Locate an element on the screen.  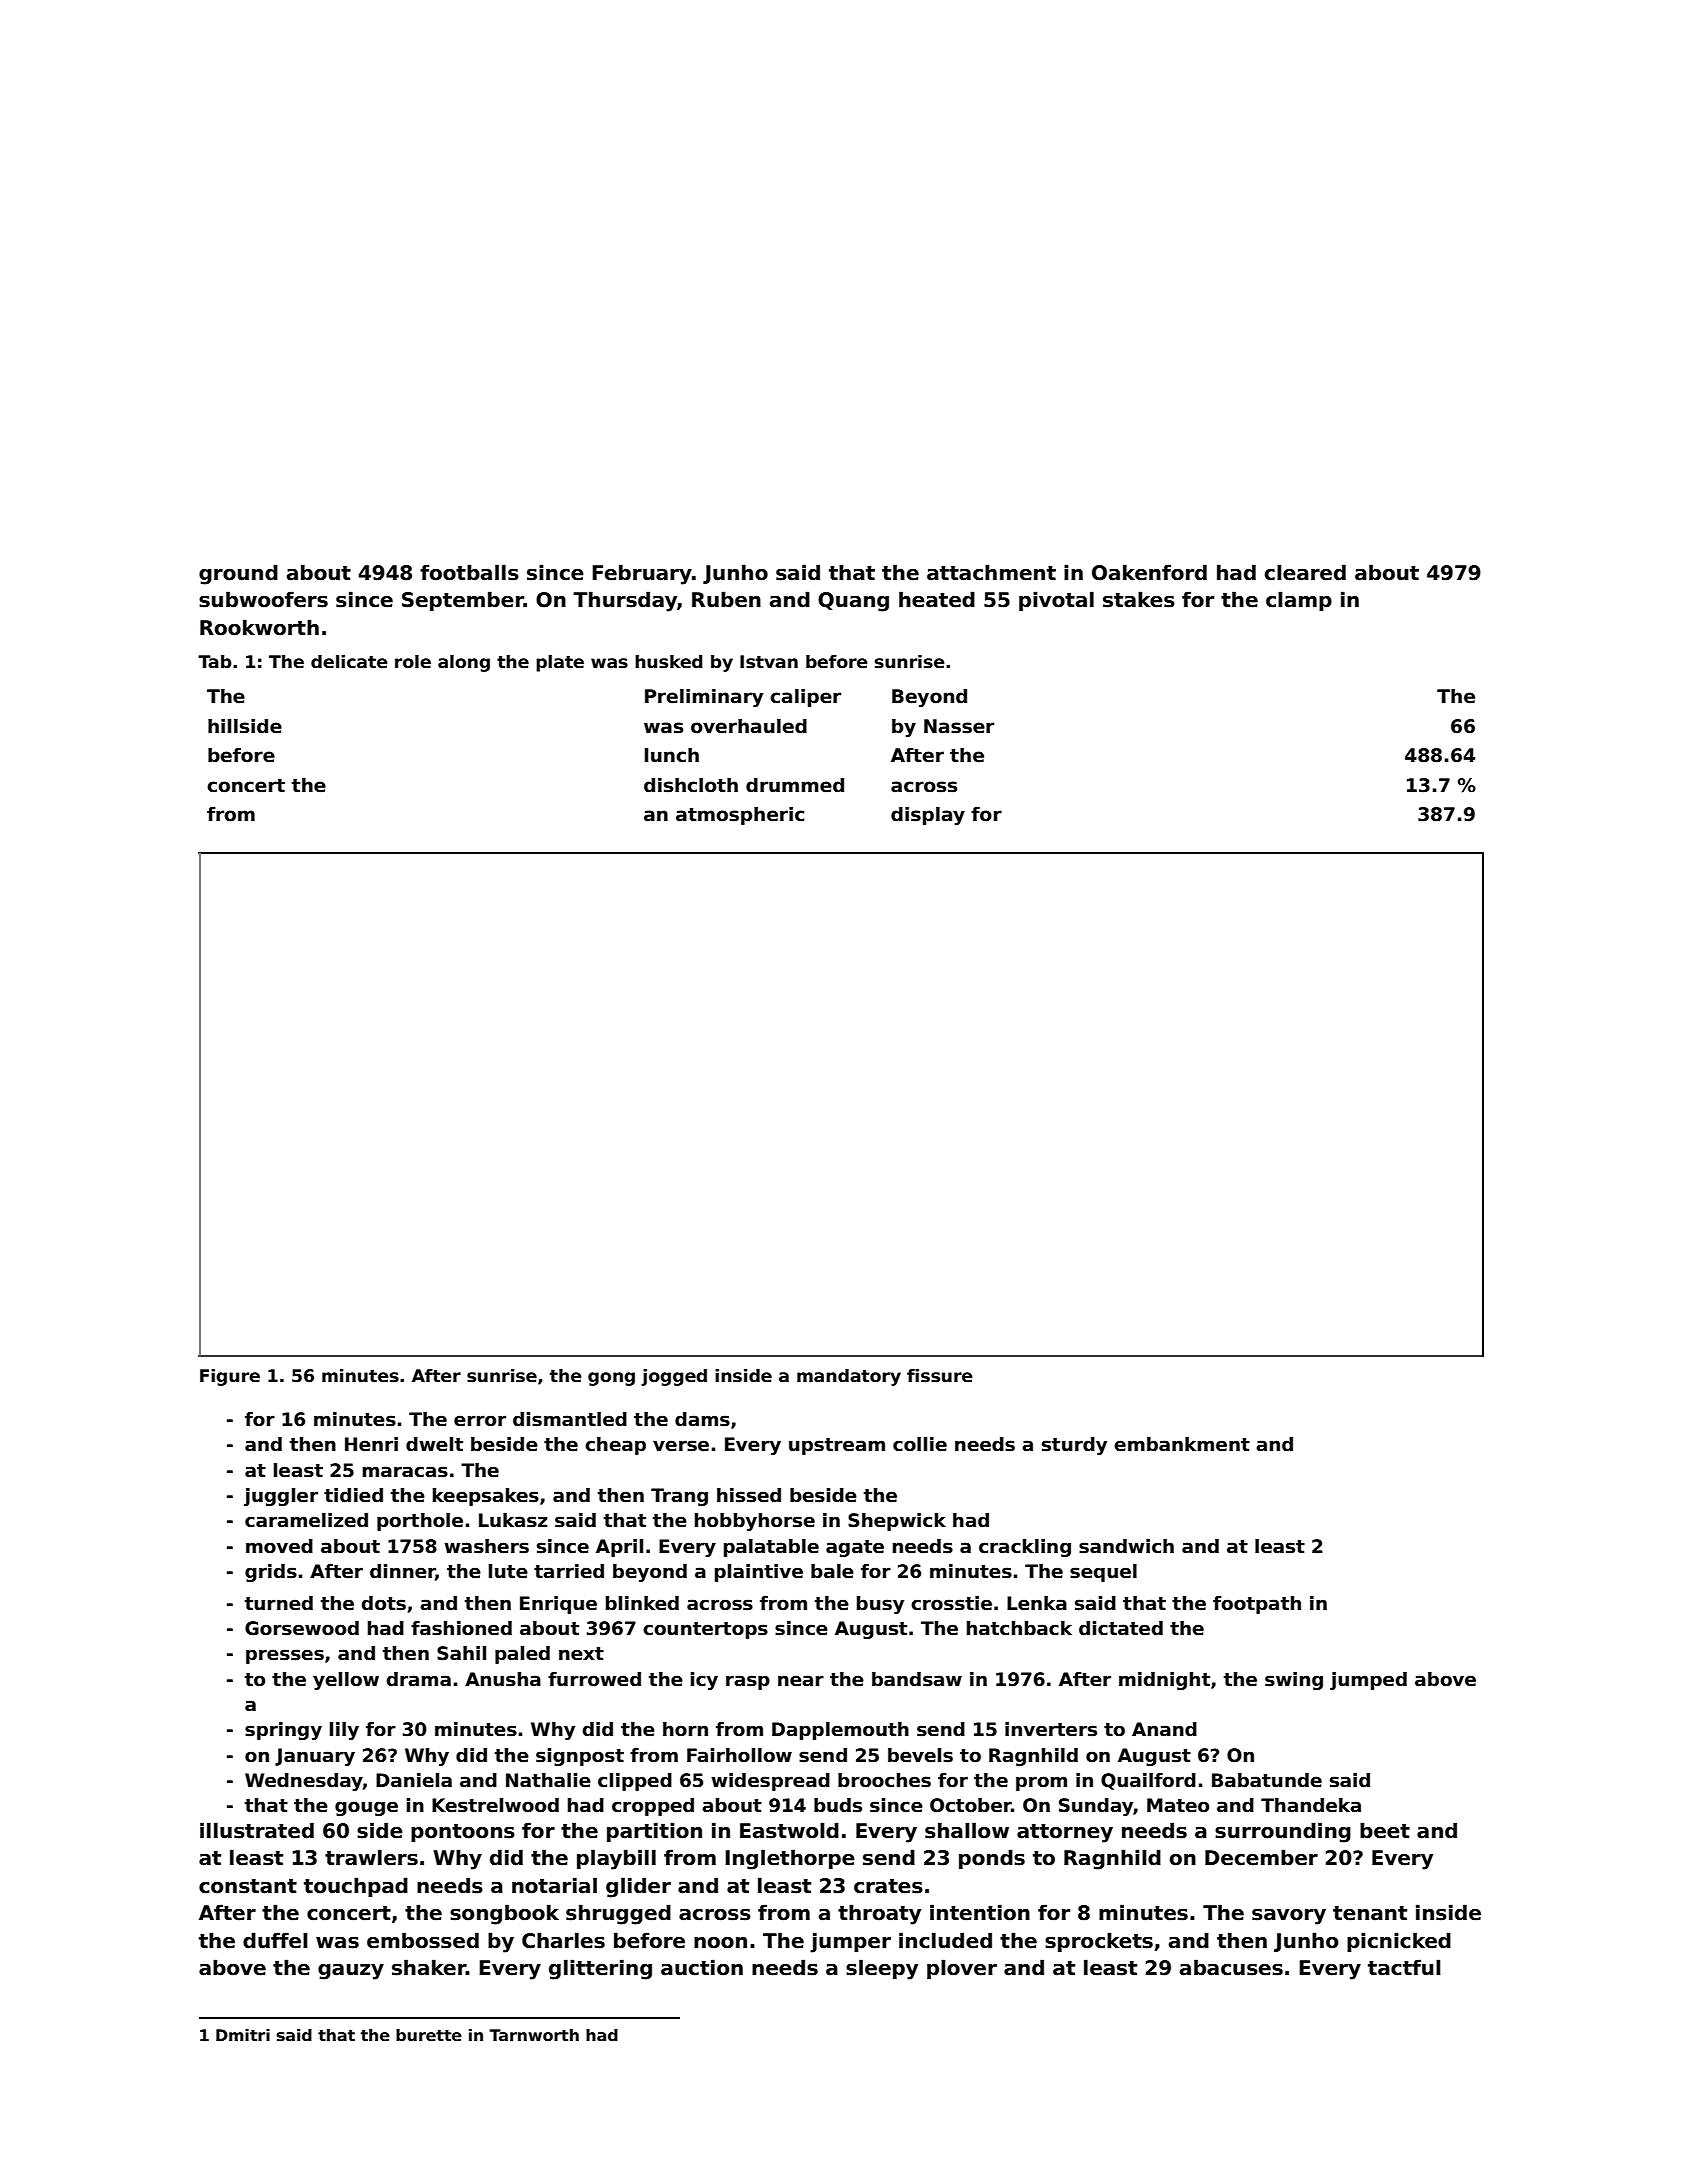
atmospheric is located at coordinates (740, 816).
